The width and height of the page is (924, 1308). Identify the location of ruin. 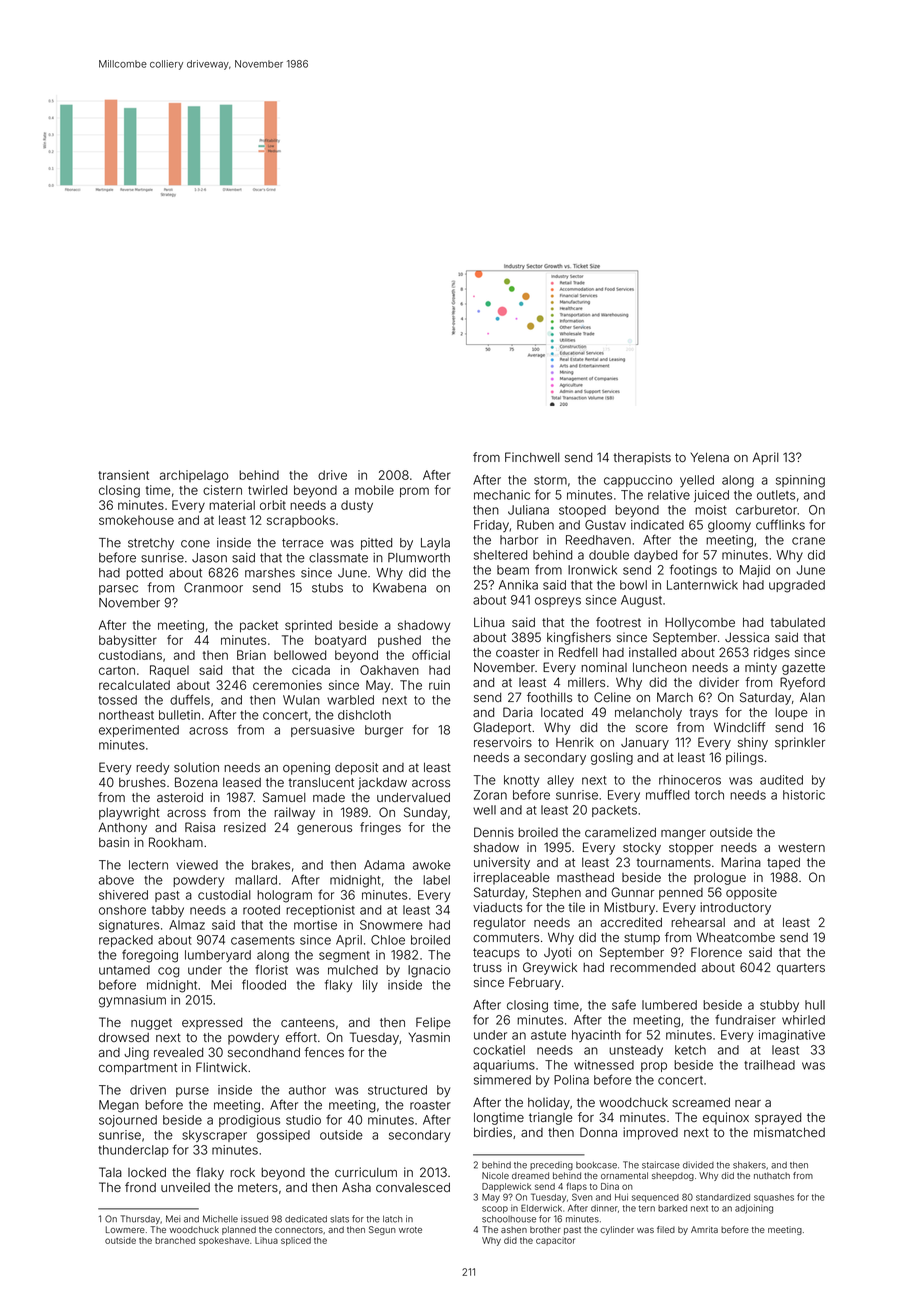
(439, 685).
